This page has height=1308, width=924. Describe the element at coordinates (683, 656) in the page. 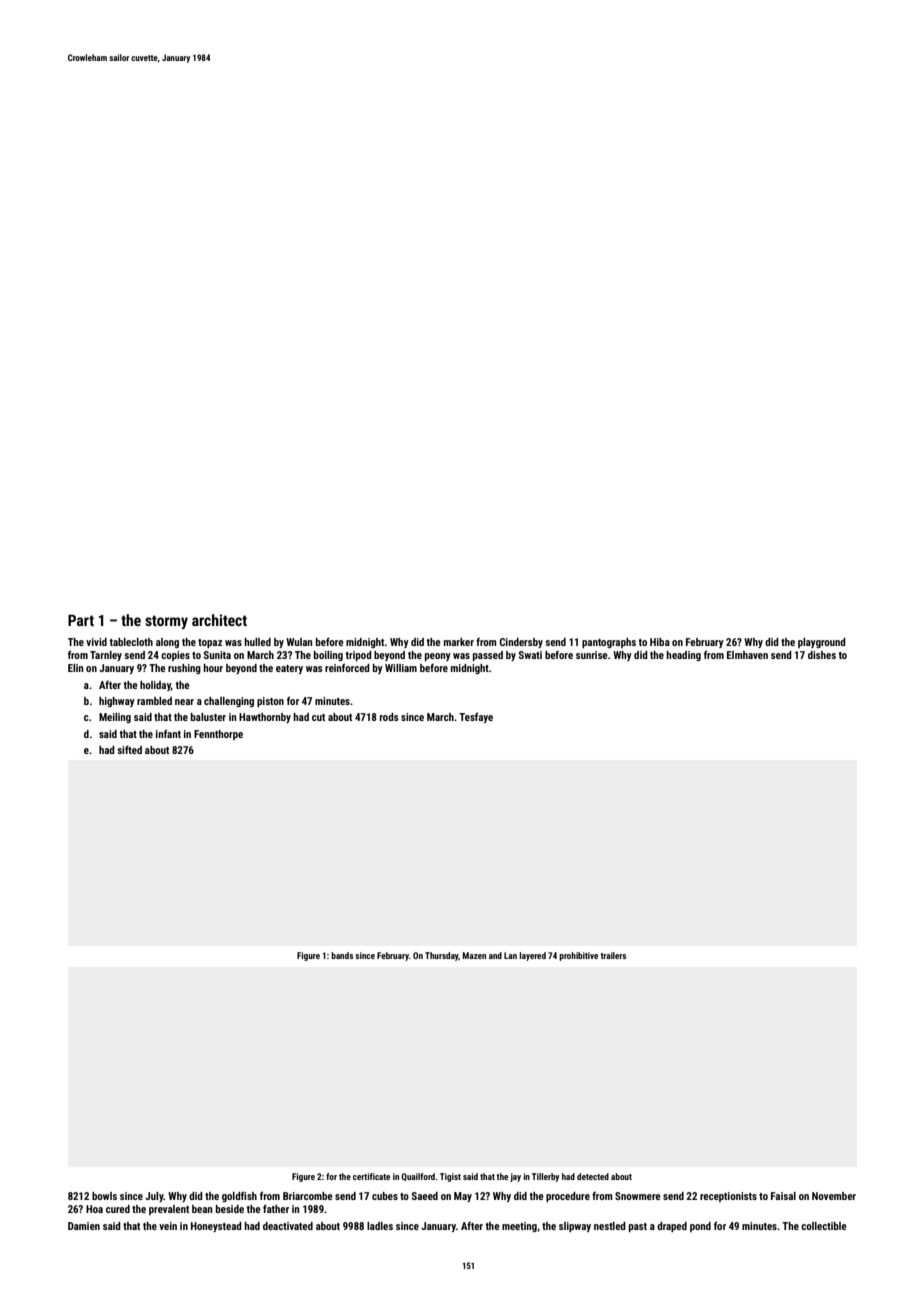

I see `heading` at that location.
